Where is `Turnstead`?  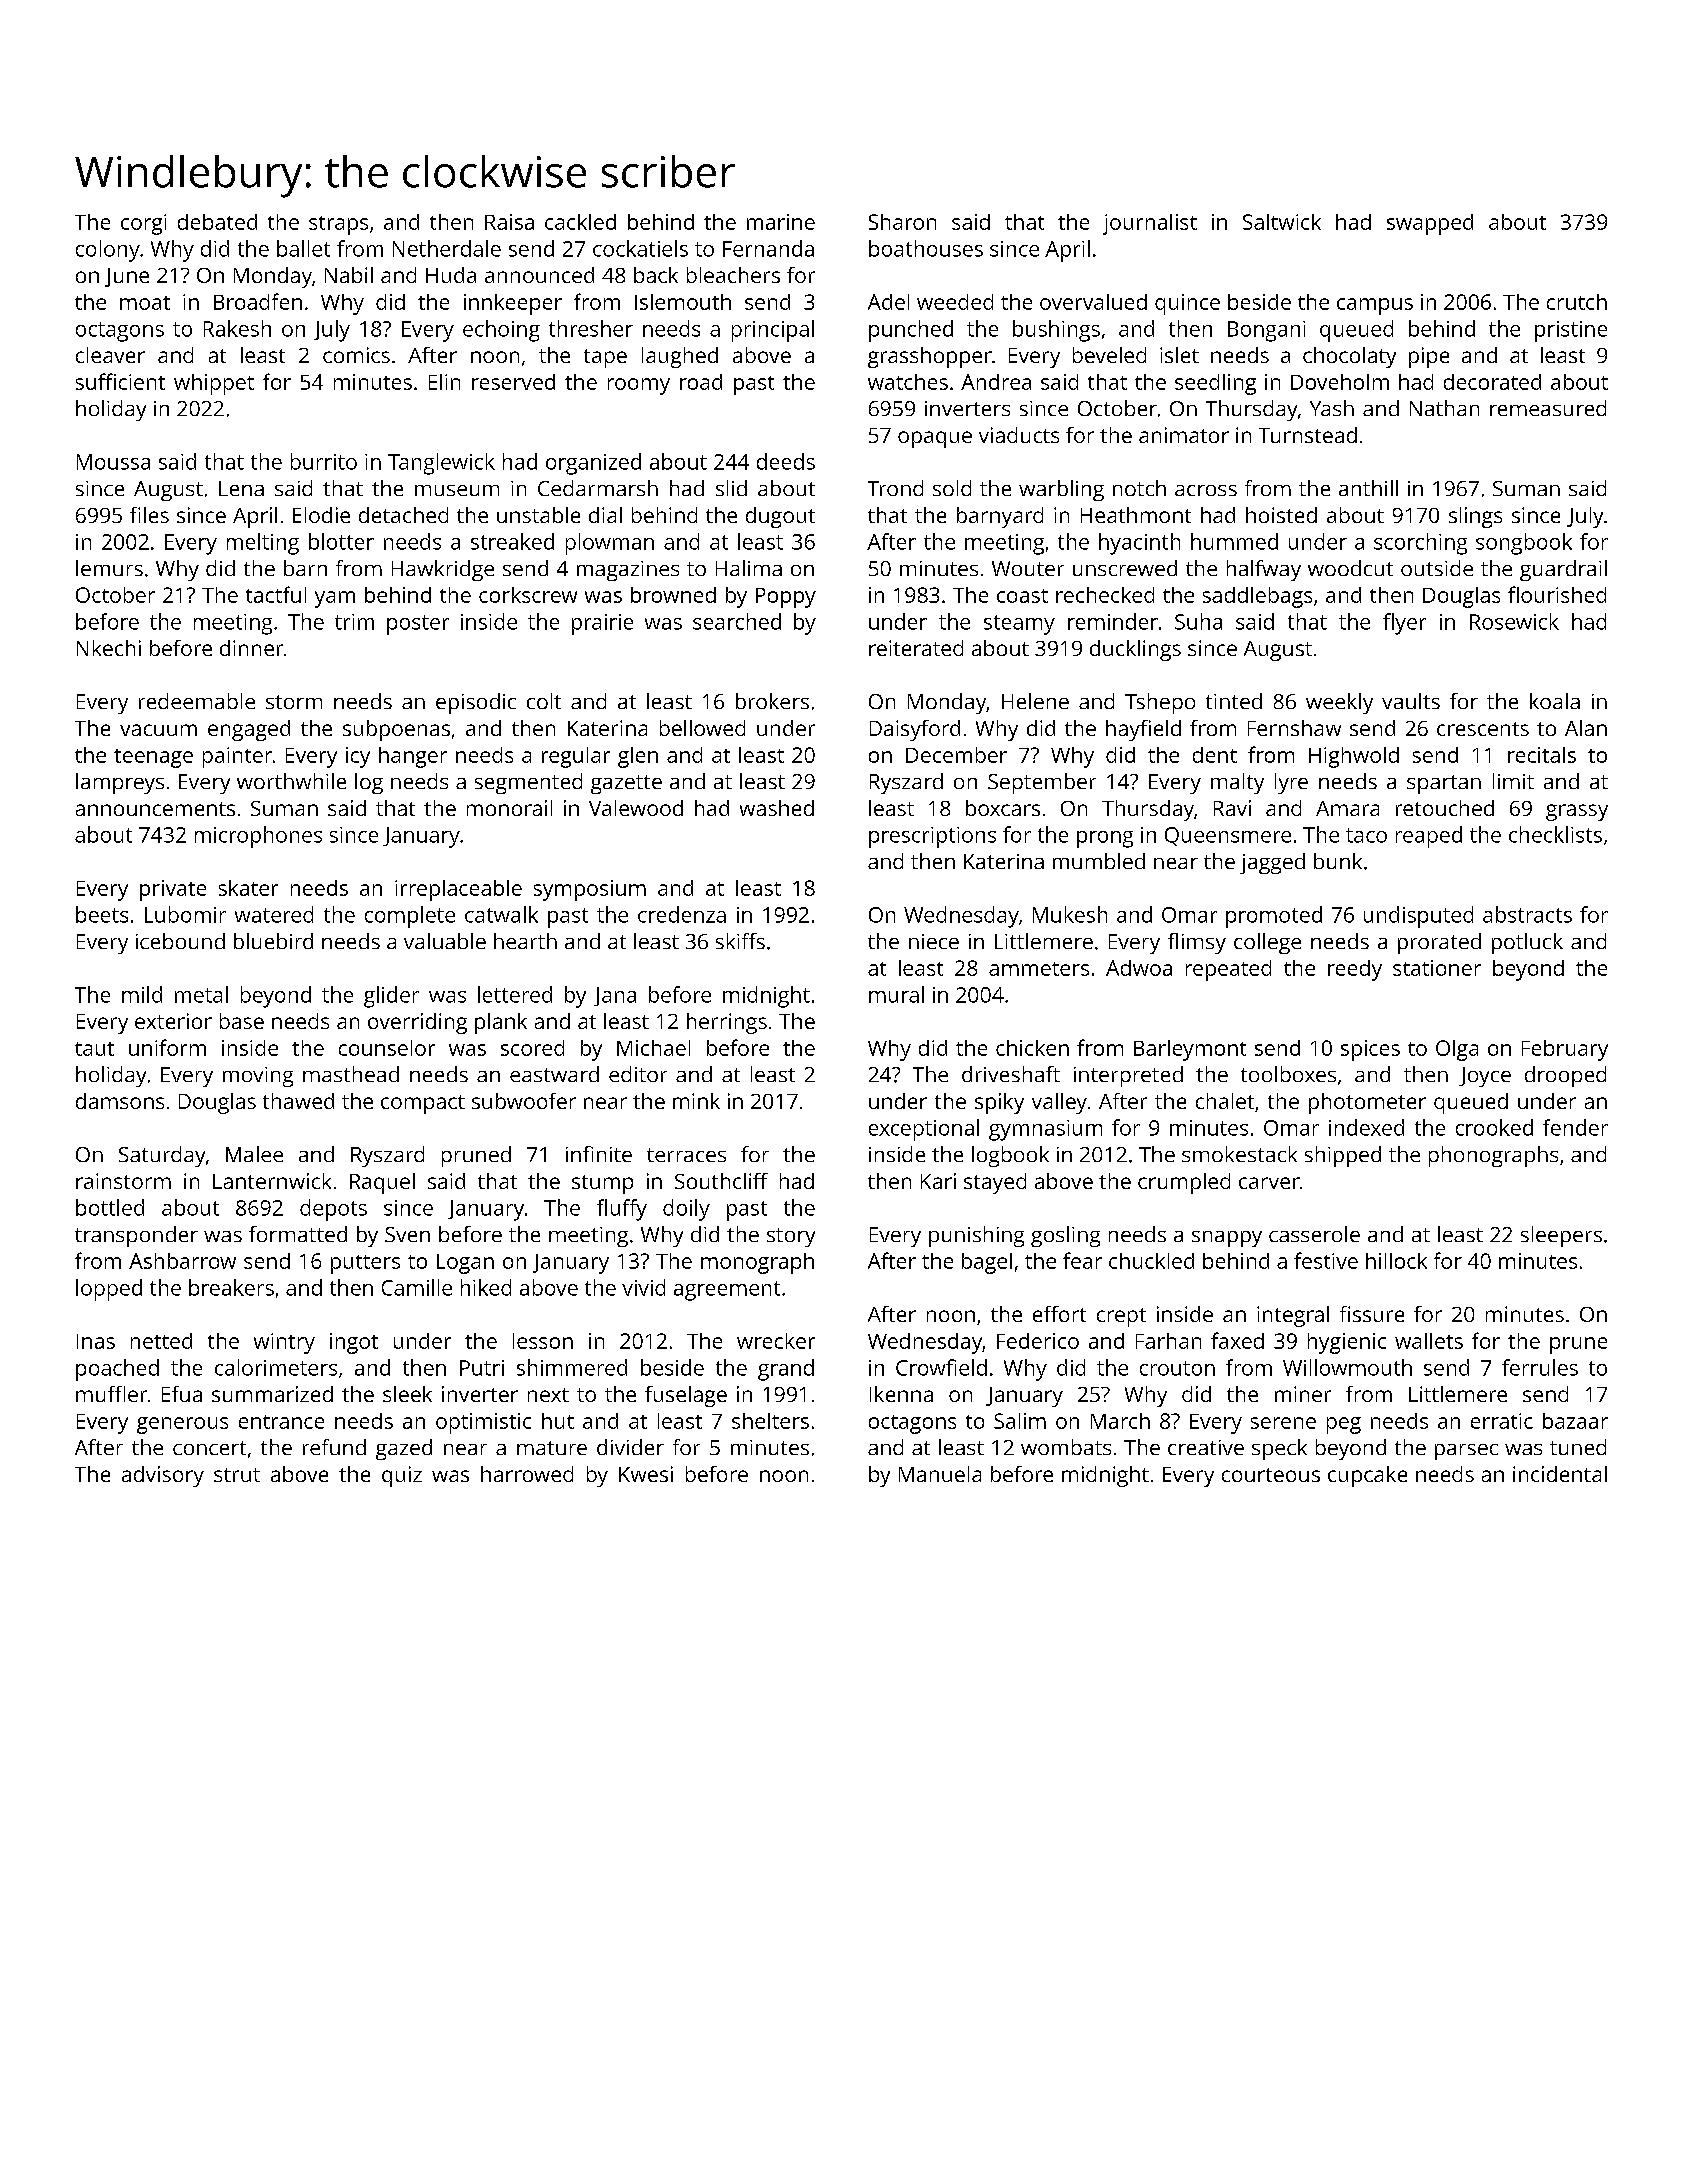 Turnstead is located at coordinates (1308, 435).
